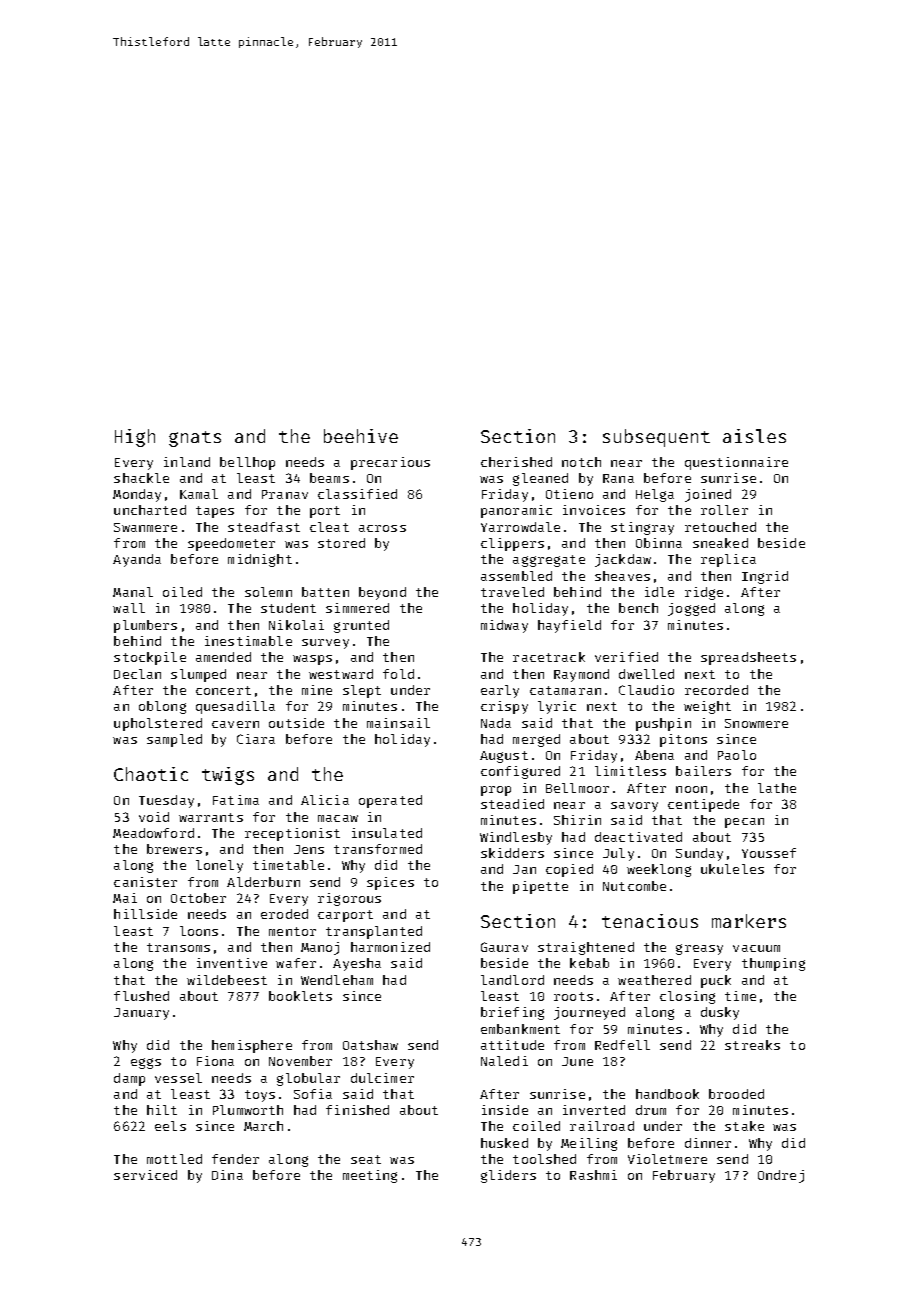 The image size is (924, 1308). What do you see at coordinates (638, 608) in the image?
I see `bench` at bounding box center [638, 608].
